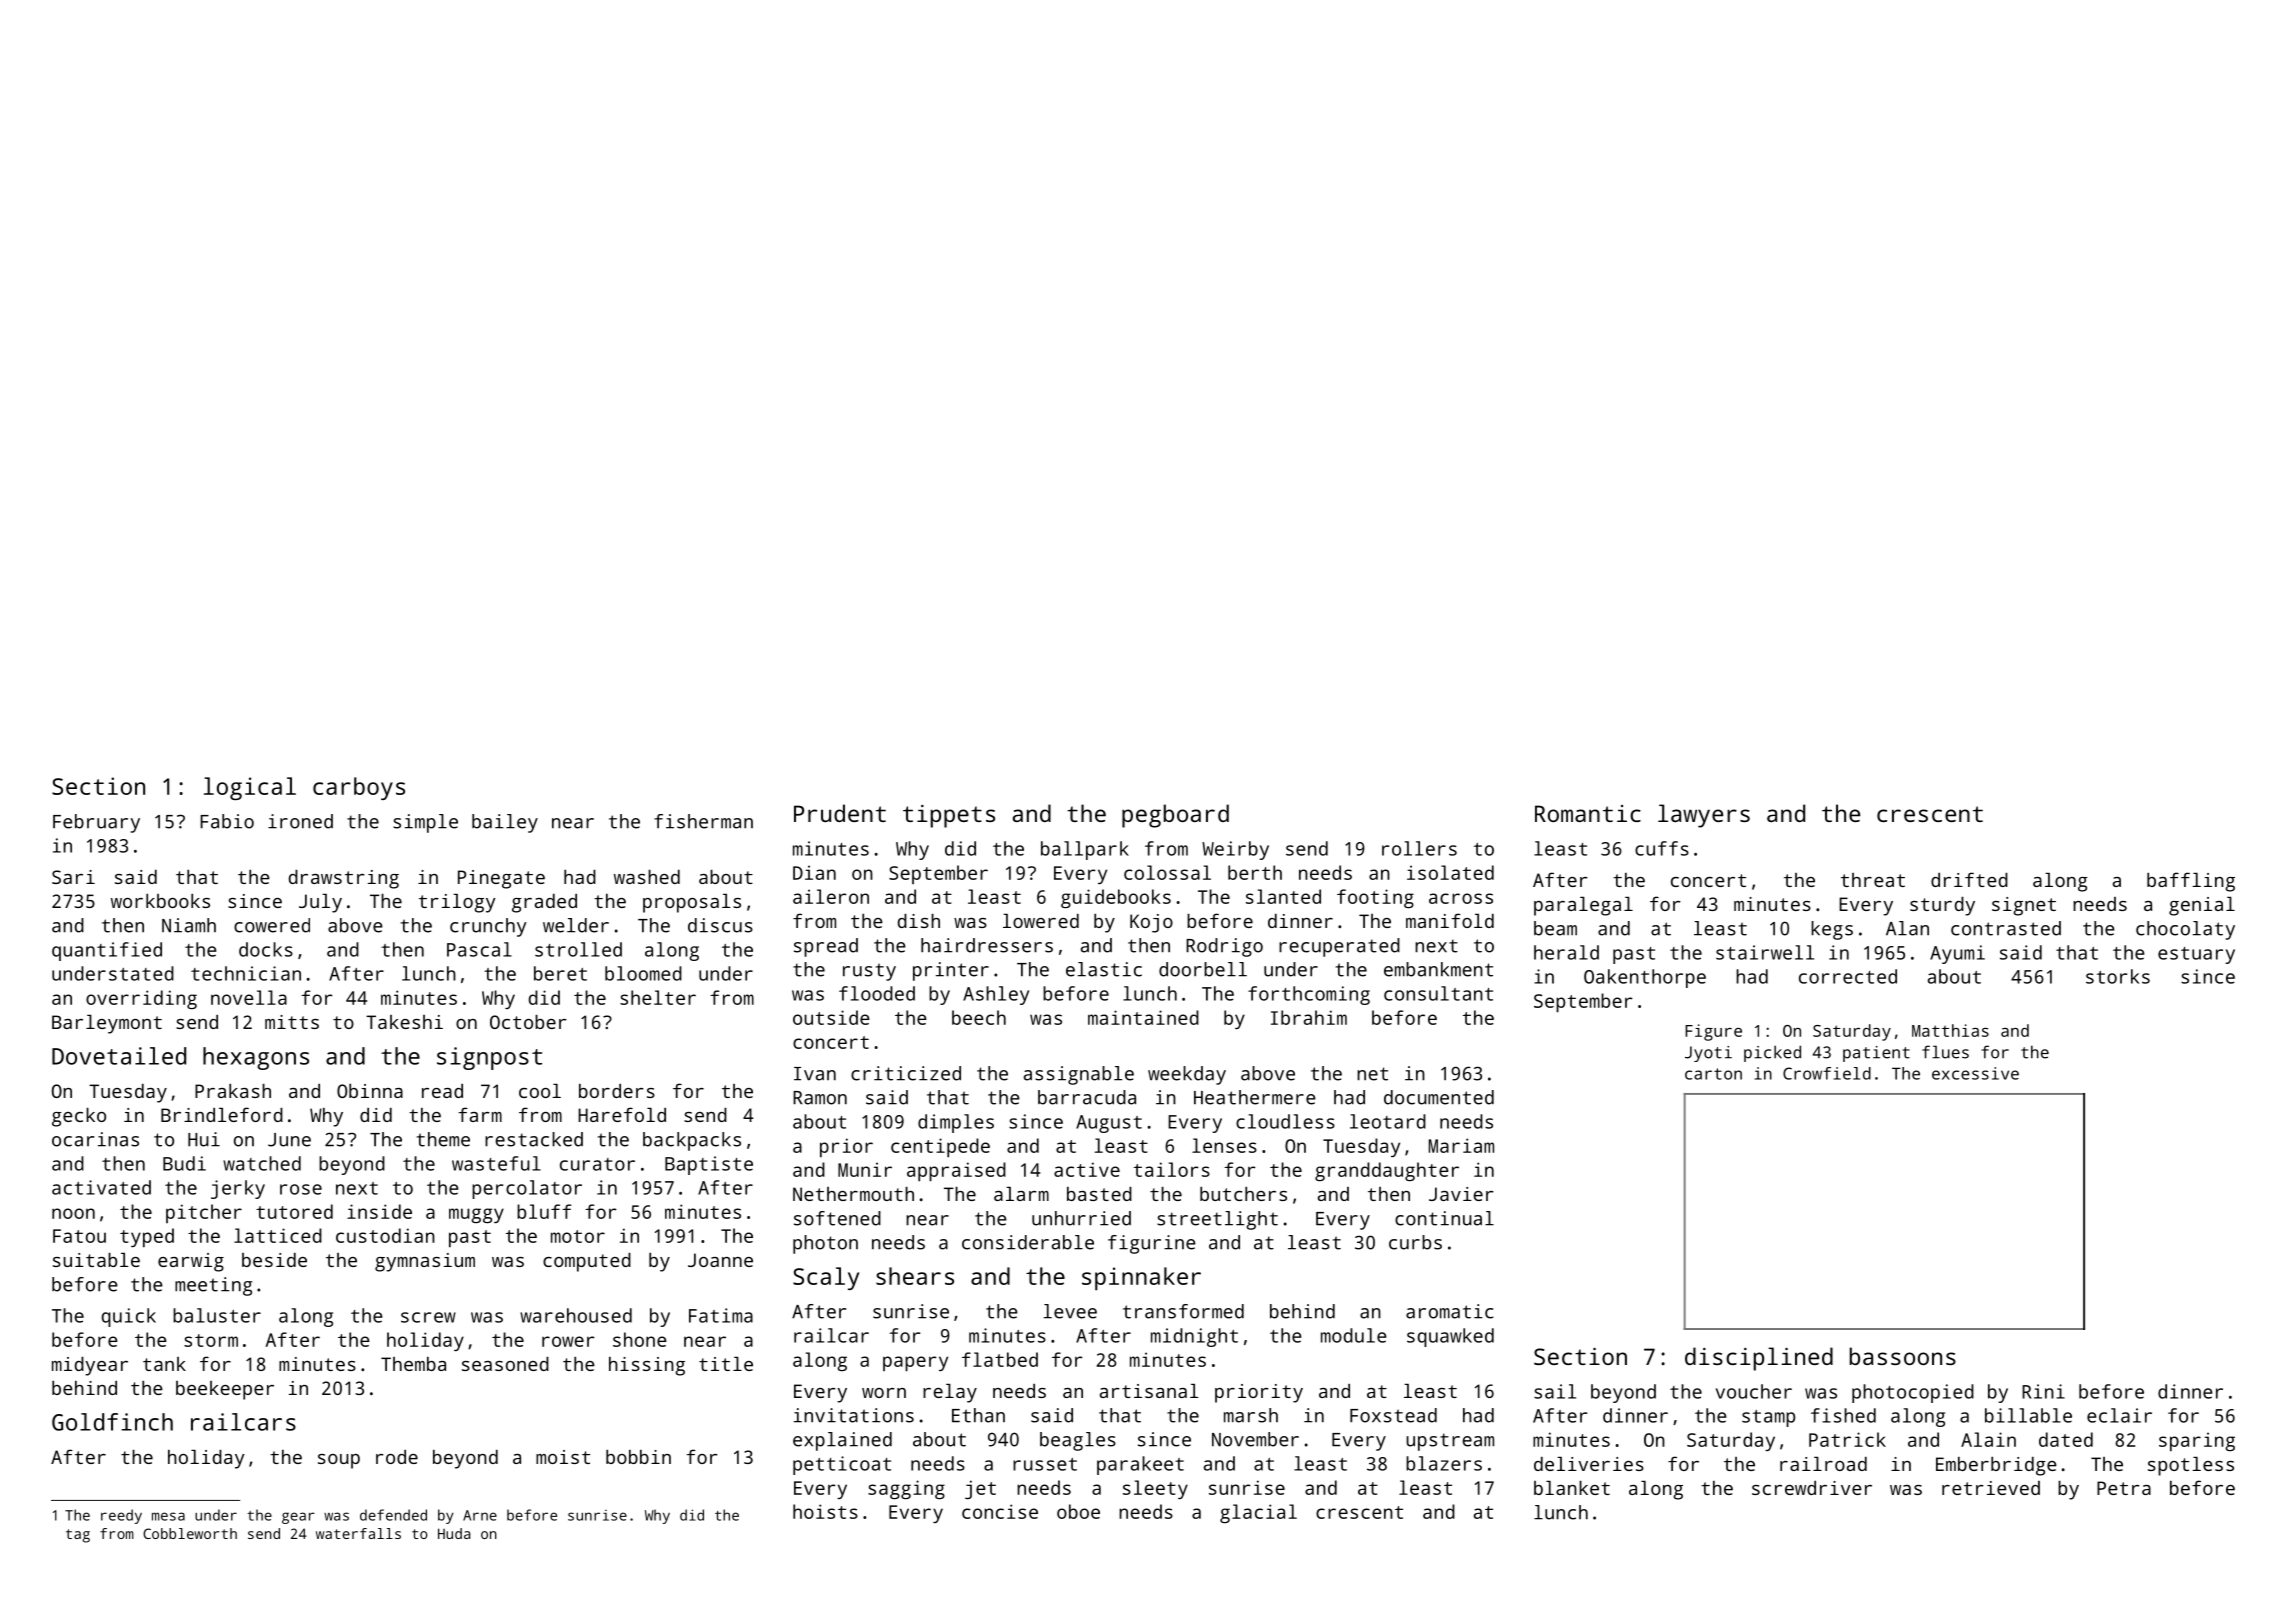  Describe the element at coordinates (2202, 906) in the screenshot. I see `genial` at that location.
